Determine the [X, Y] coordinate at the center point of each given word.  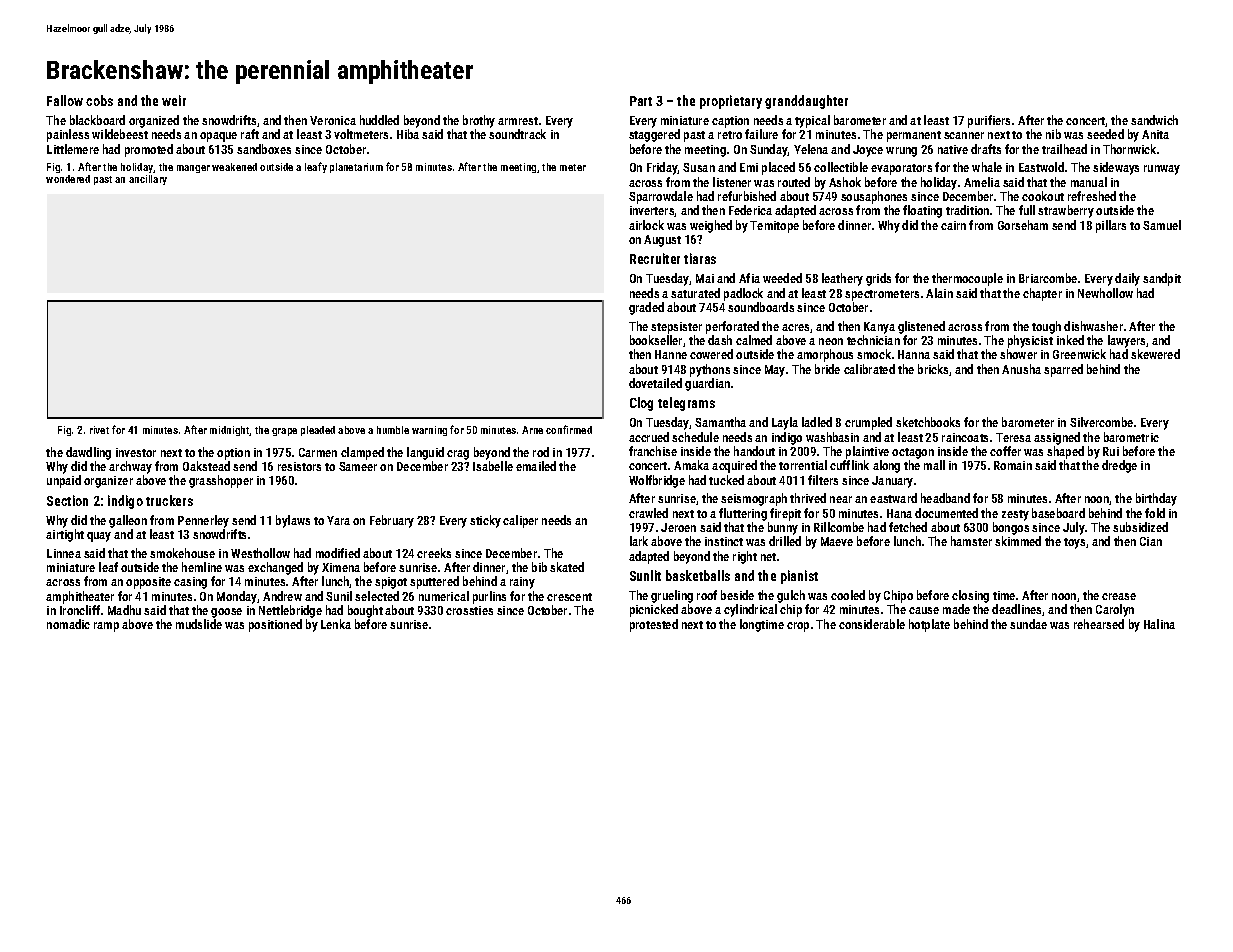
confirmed [569, 429]
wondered [68, 179]
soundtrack [517, 134]
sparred [1063, 370]
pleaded [318, 431]
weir [174, 100]
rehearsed [1099, 624]
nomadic [68, 624]
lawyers [1126, 341]
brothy [479, 121]
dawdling [88, 453]
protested [654, 625]
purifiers [989, 121]
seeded [1105, 134]
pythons [710, 370]
